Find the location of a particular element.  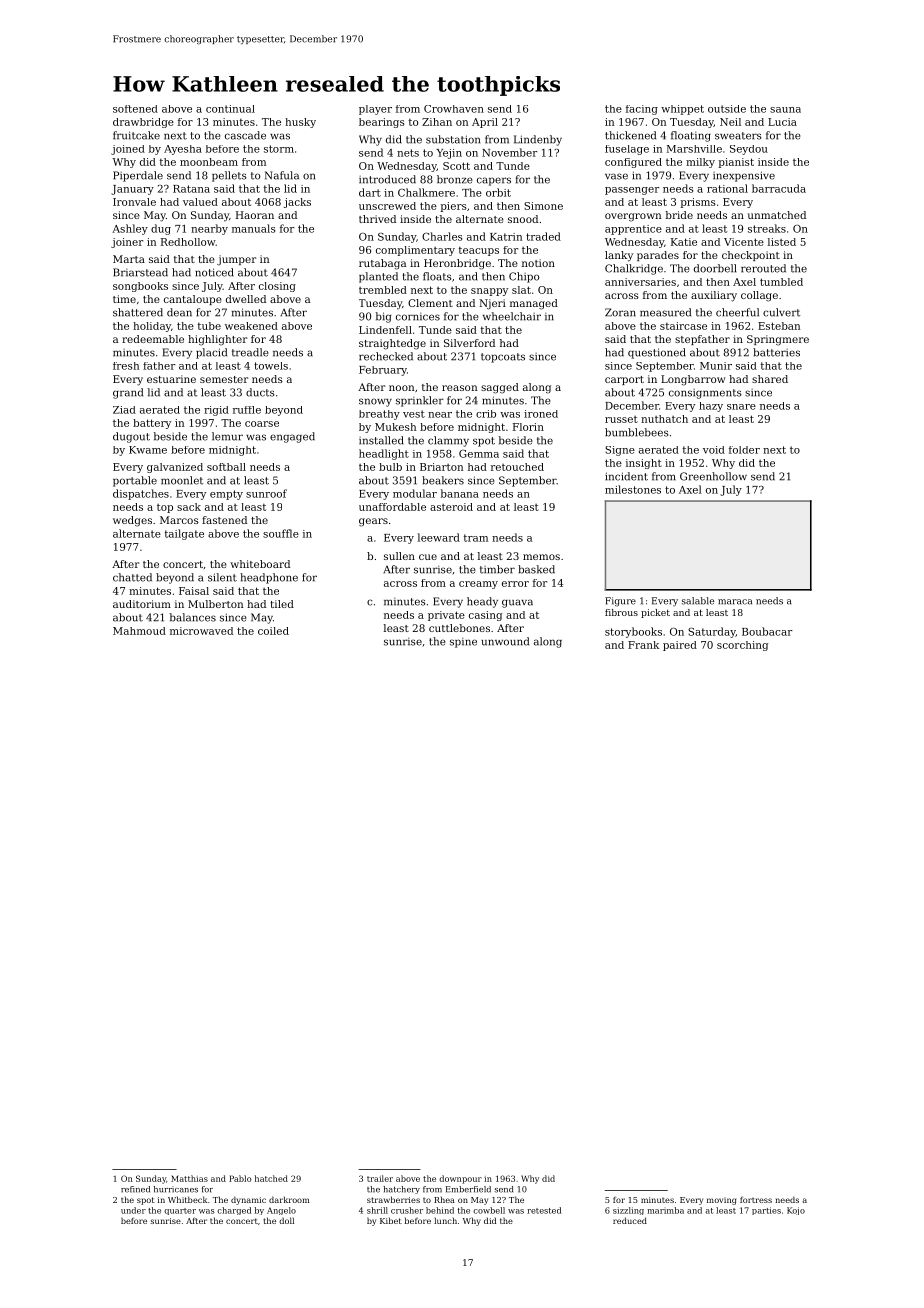

moving is located at coordinates (721, 1201).
